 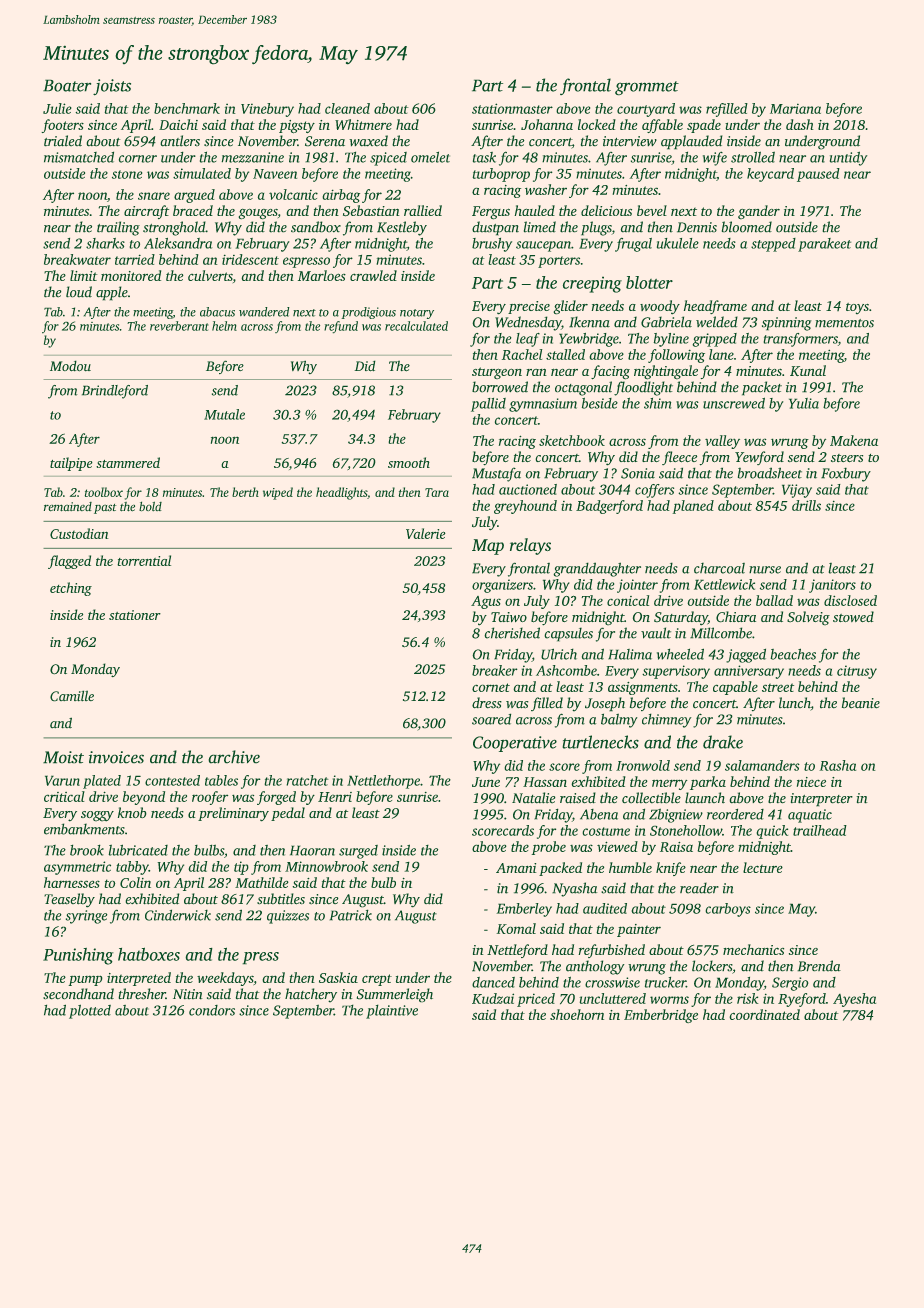 I want to click on stationer, so click(x=135, y=615).
